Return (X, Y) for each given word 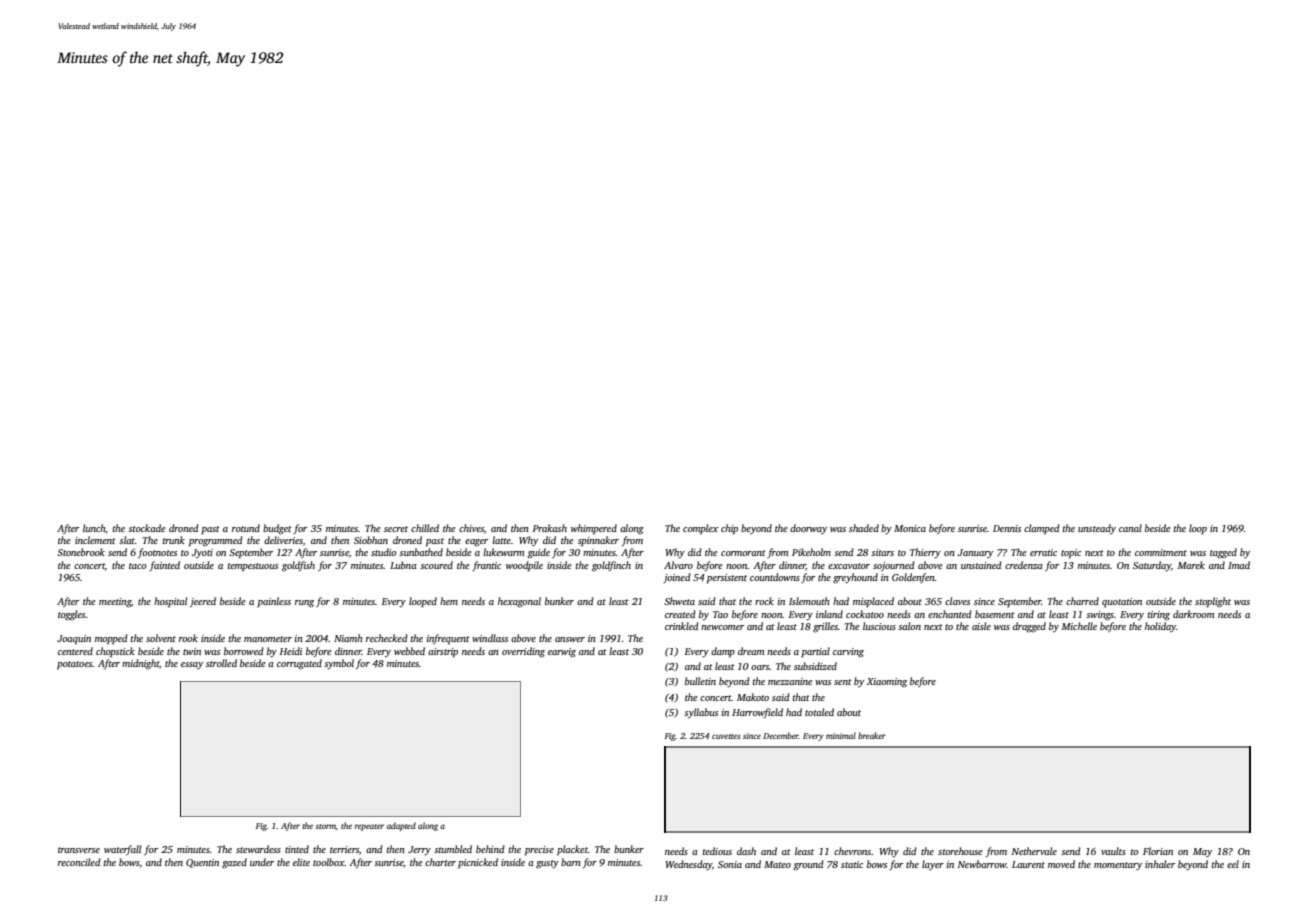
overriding (523, 652)
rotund (246, 528)
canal (1130, 528)
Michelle (1079, 626)
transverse (79, 850)
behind (490, 849)
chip (729, 529)
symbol (339, 664)
